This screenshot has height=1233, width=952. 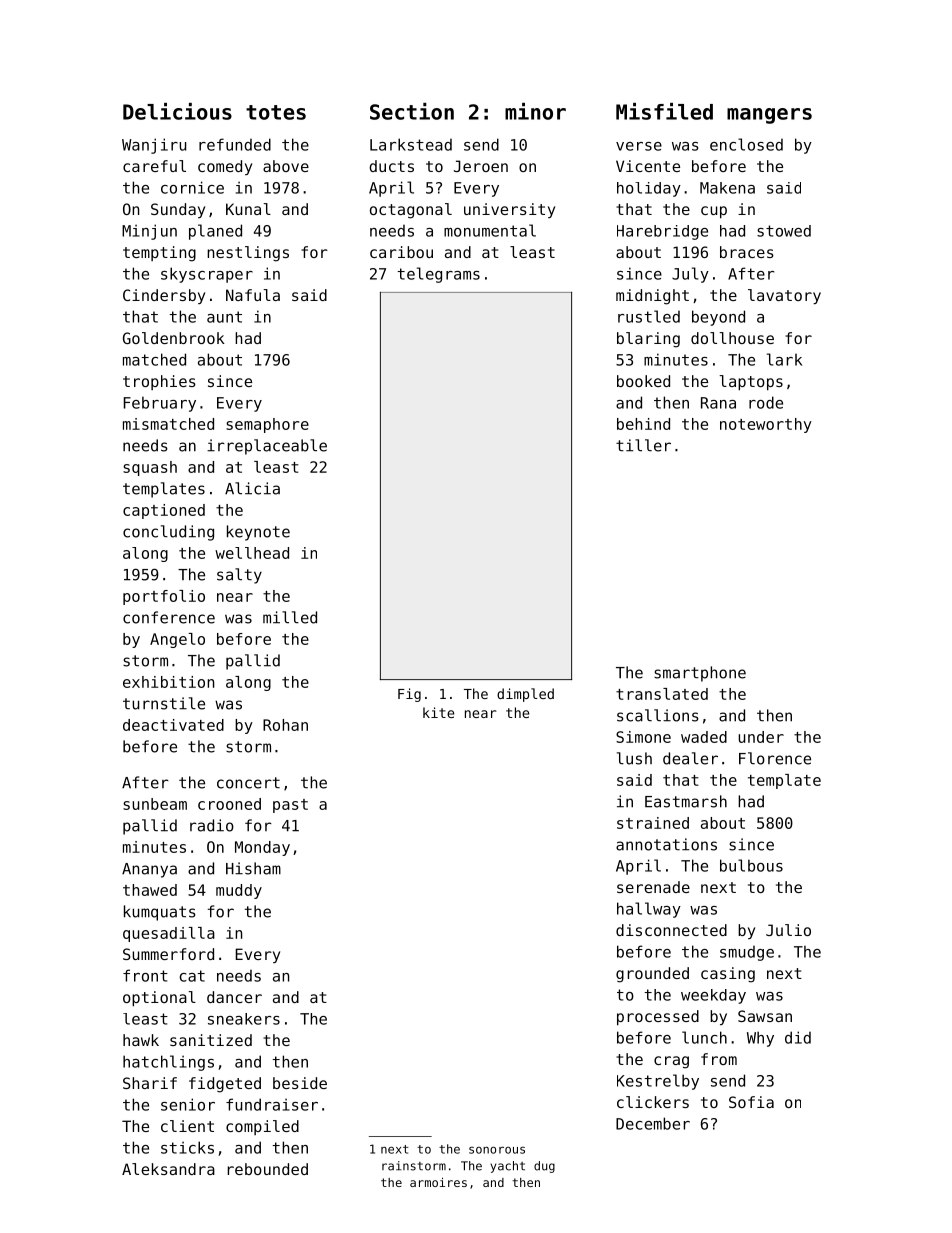 What do you see at coordinates (409, 695) in the screenshot?
I see `Fig` at bounding box center [409, 695].
